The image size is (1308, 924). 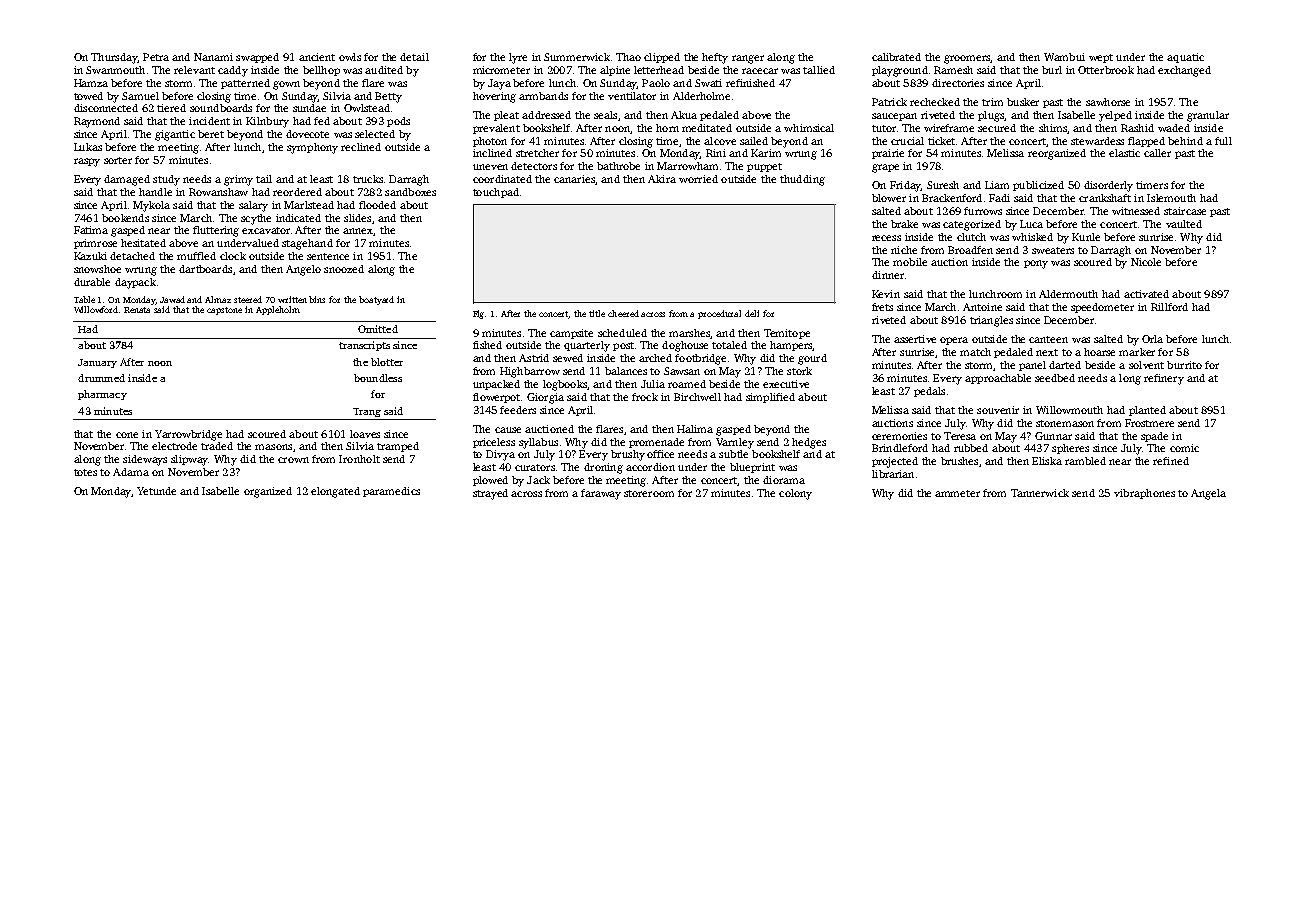 I want to click on Giorgia, so click(x=545, y=398).
